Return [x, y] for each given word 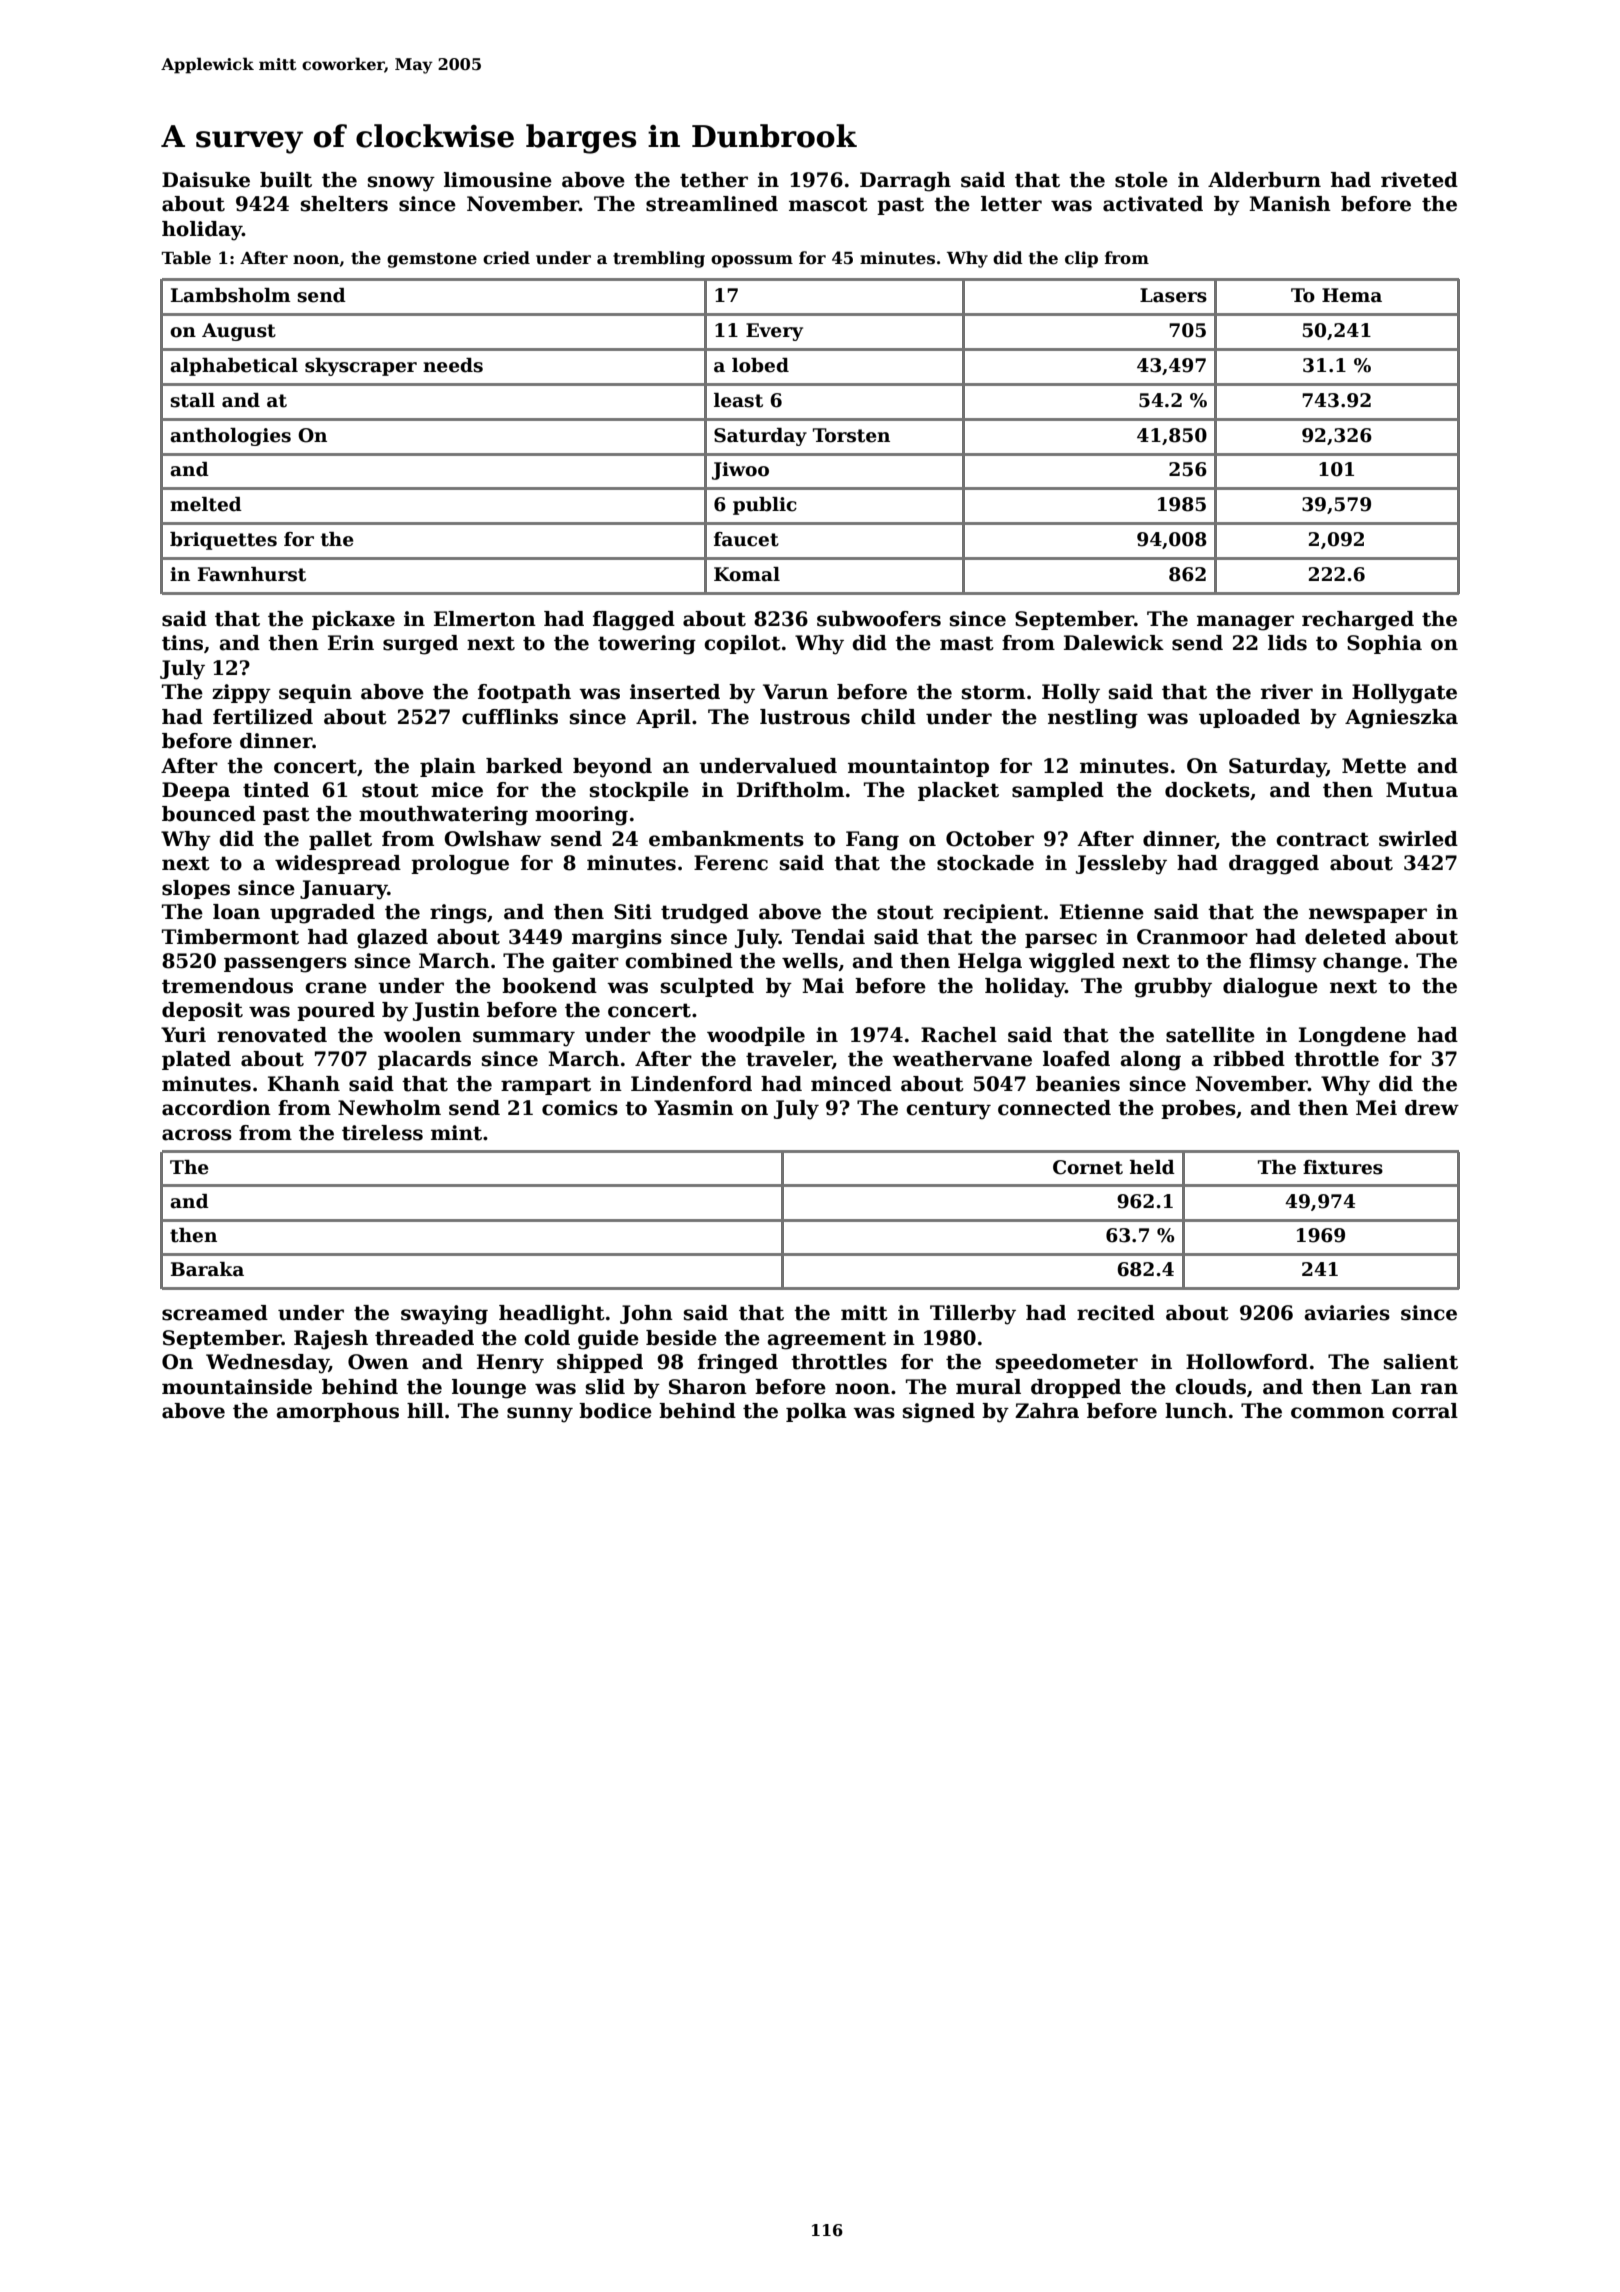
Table [186, 258]
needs [453, 365]
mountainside [237, 1387]
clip [1081, 259]
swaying [444, 1315]
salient [1421, 1362]
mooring [581, 816]
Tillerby [973, 1315]
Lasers [1173, 295]
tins [182, 643]
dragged [1274, 865]
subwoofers [879, 619]
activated [1153, 204]
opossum [752, 261]
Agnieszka [1401, 719]
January [344, 890]
